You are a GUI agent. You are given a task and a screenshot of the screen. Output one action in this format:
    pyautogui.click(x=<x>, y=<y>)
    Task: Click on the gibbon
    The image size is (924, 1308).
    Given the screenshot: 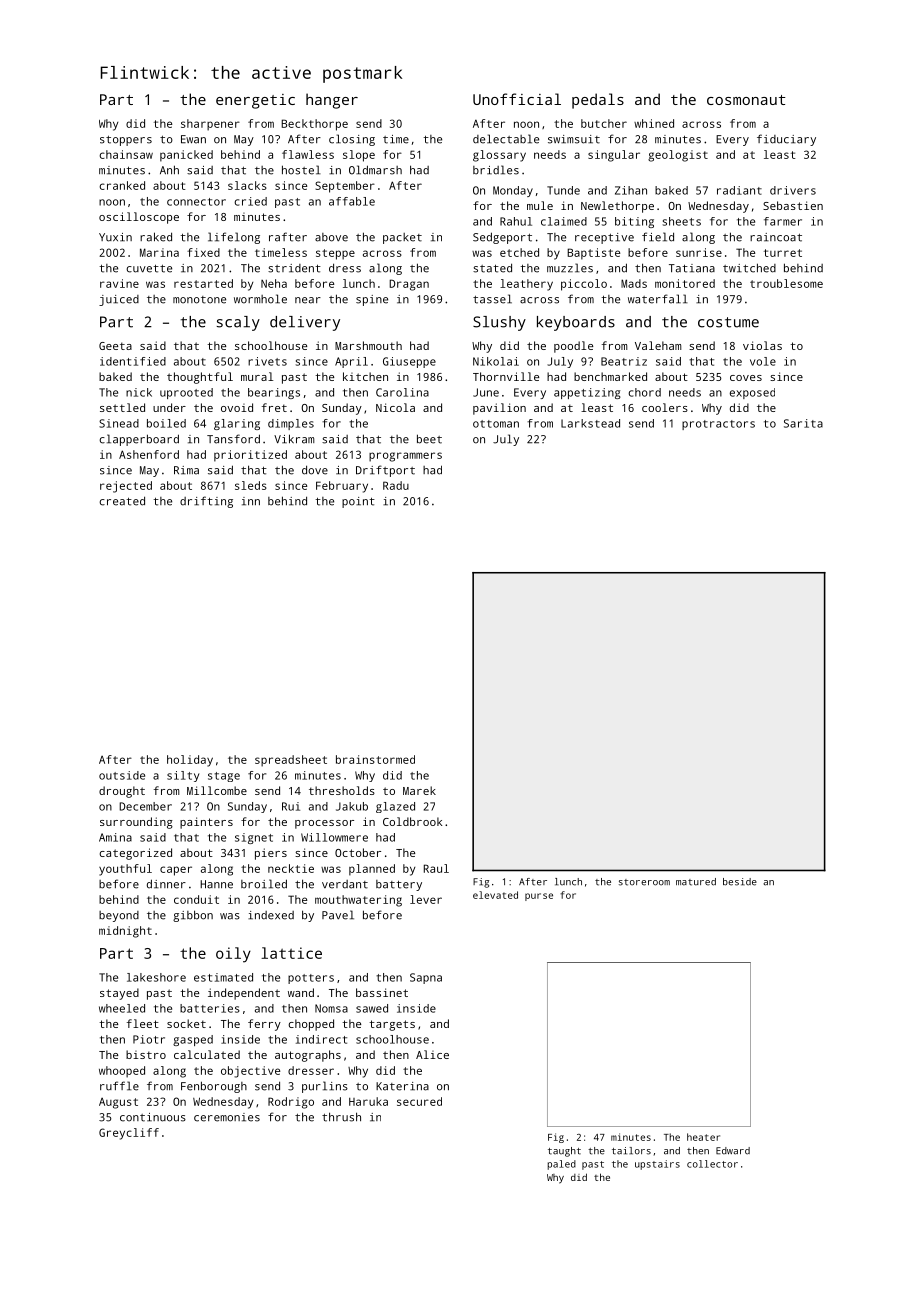 What is the action you would take?
    pyautogui.click(x=193, y=916)
